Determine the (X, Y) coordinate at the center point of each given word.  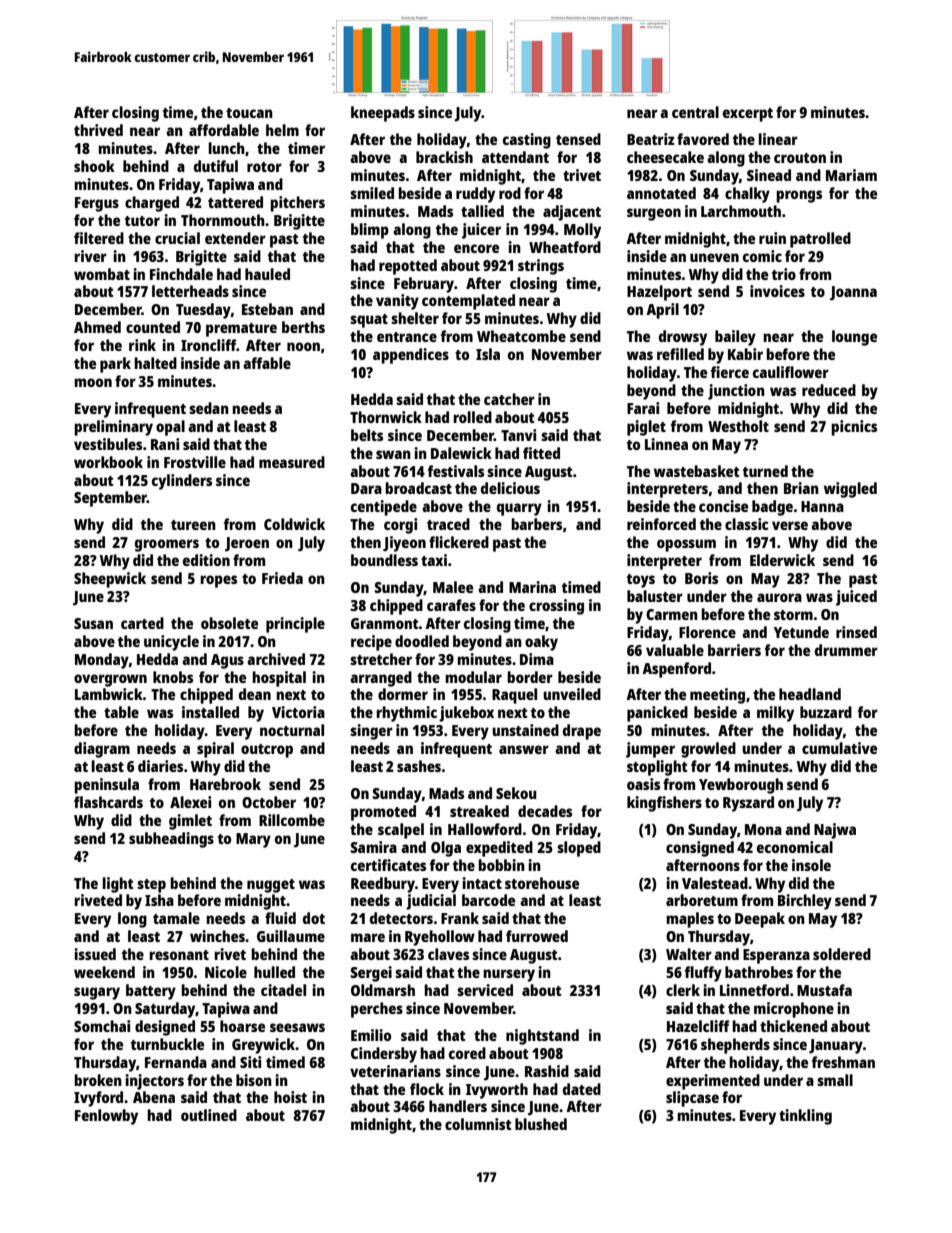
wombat (102, 274)
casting (527, 141)
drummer (846, 650)
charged (152, 204)
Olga (446, 849)
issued (95, 954)
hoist (290, 1097)
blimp (370, 231)
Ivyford (98, 1099)
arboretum (702, 900)
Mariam (851, 175)
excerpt (748, 115)
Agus (227, 661)
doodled (422, 641)
